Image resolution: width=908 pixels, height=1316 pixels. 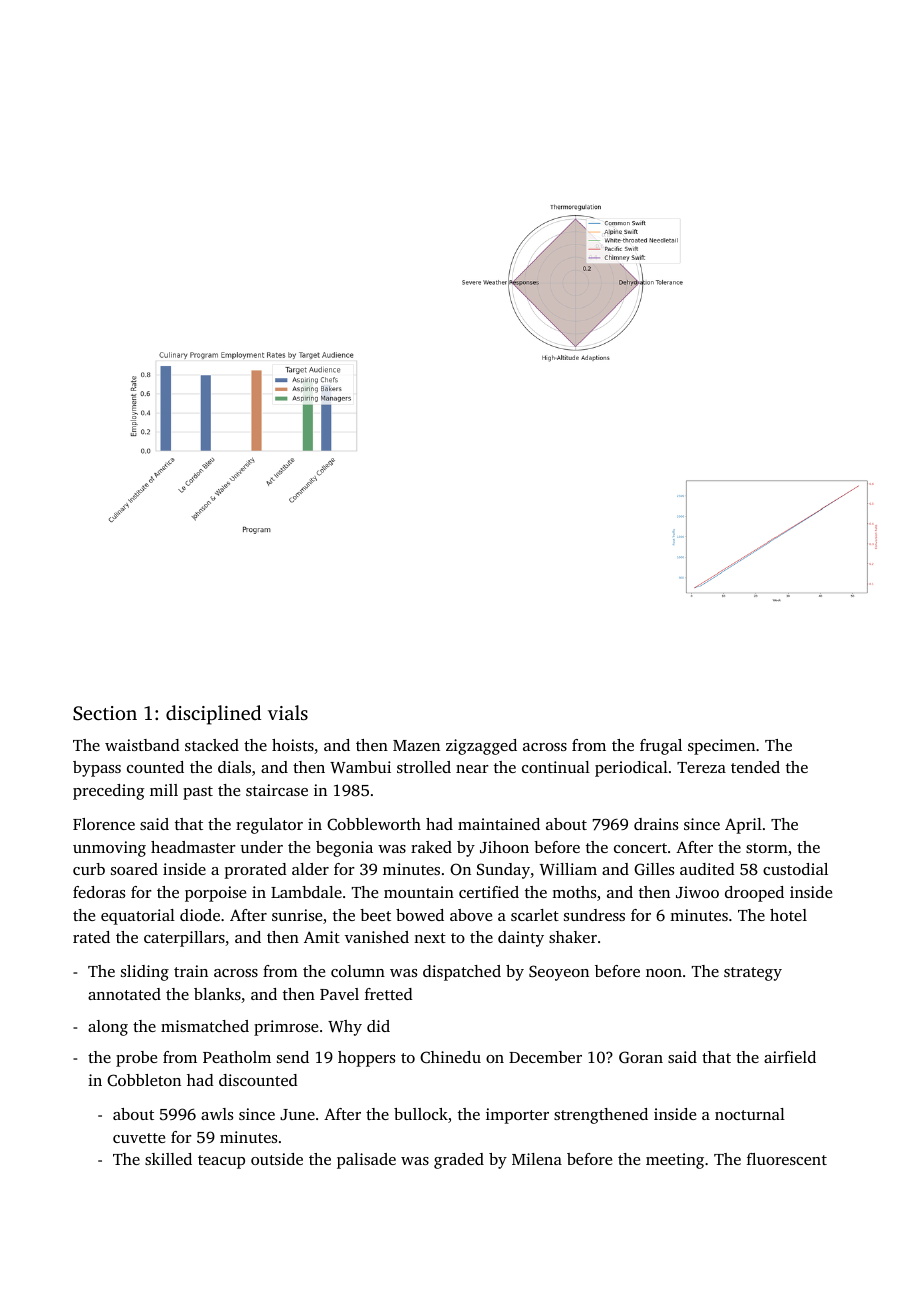 I want to click on Florence, so click(x=104, y=824).
